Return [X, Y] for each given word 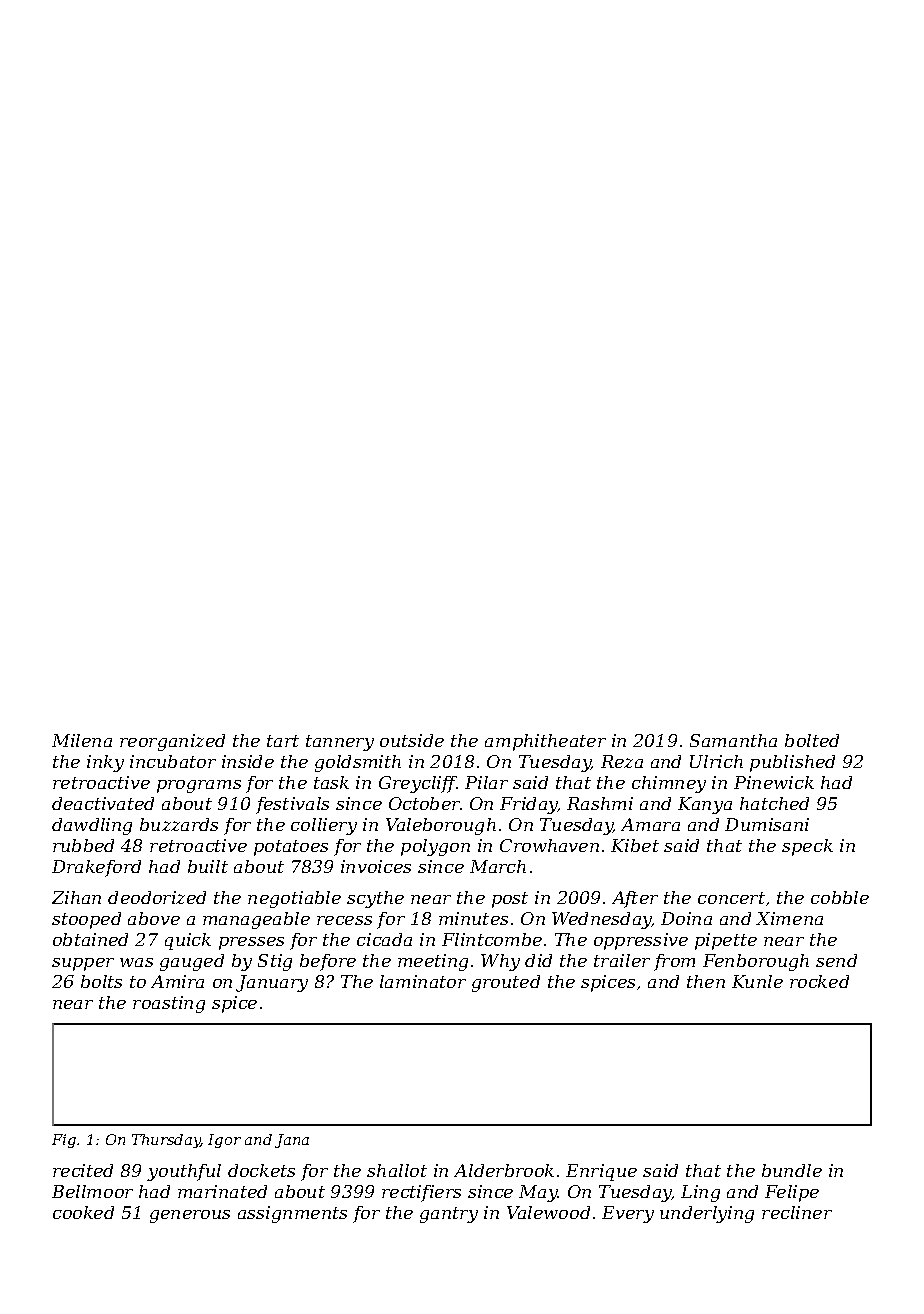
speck [807, 847]
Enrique [601, 1172]
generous [190, 1216]
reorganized [172, 742]
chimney [669, 784]
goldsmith [358, 763]
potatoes [291, 848]
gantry [449, 1215]
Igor [224, 1141]
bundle [792, 1170]
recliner [797, 1212]
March [498, 866]
